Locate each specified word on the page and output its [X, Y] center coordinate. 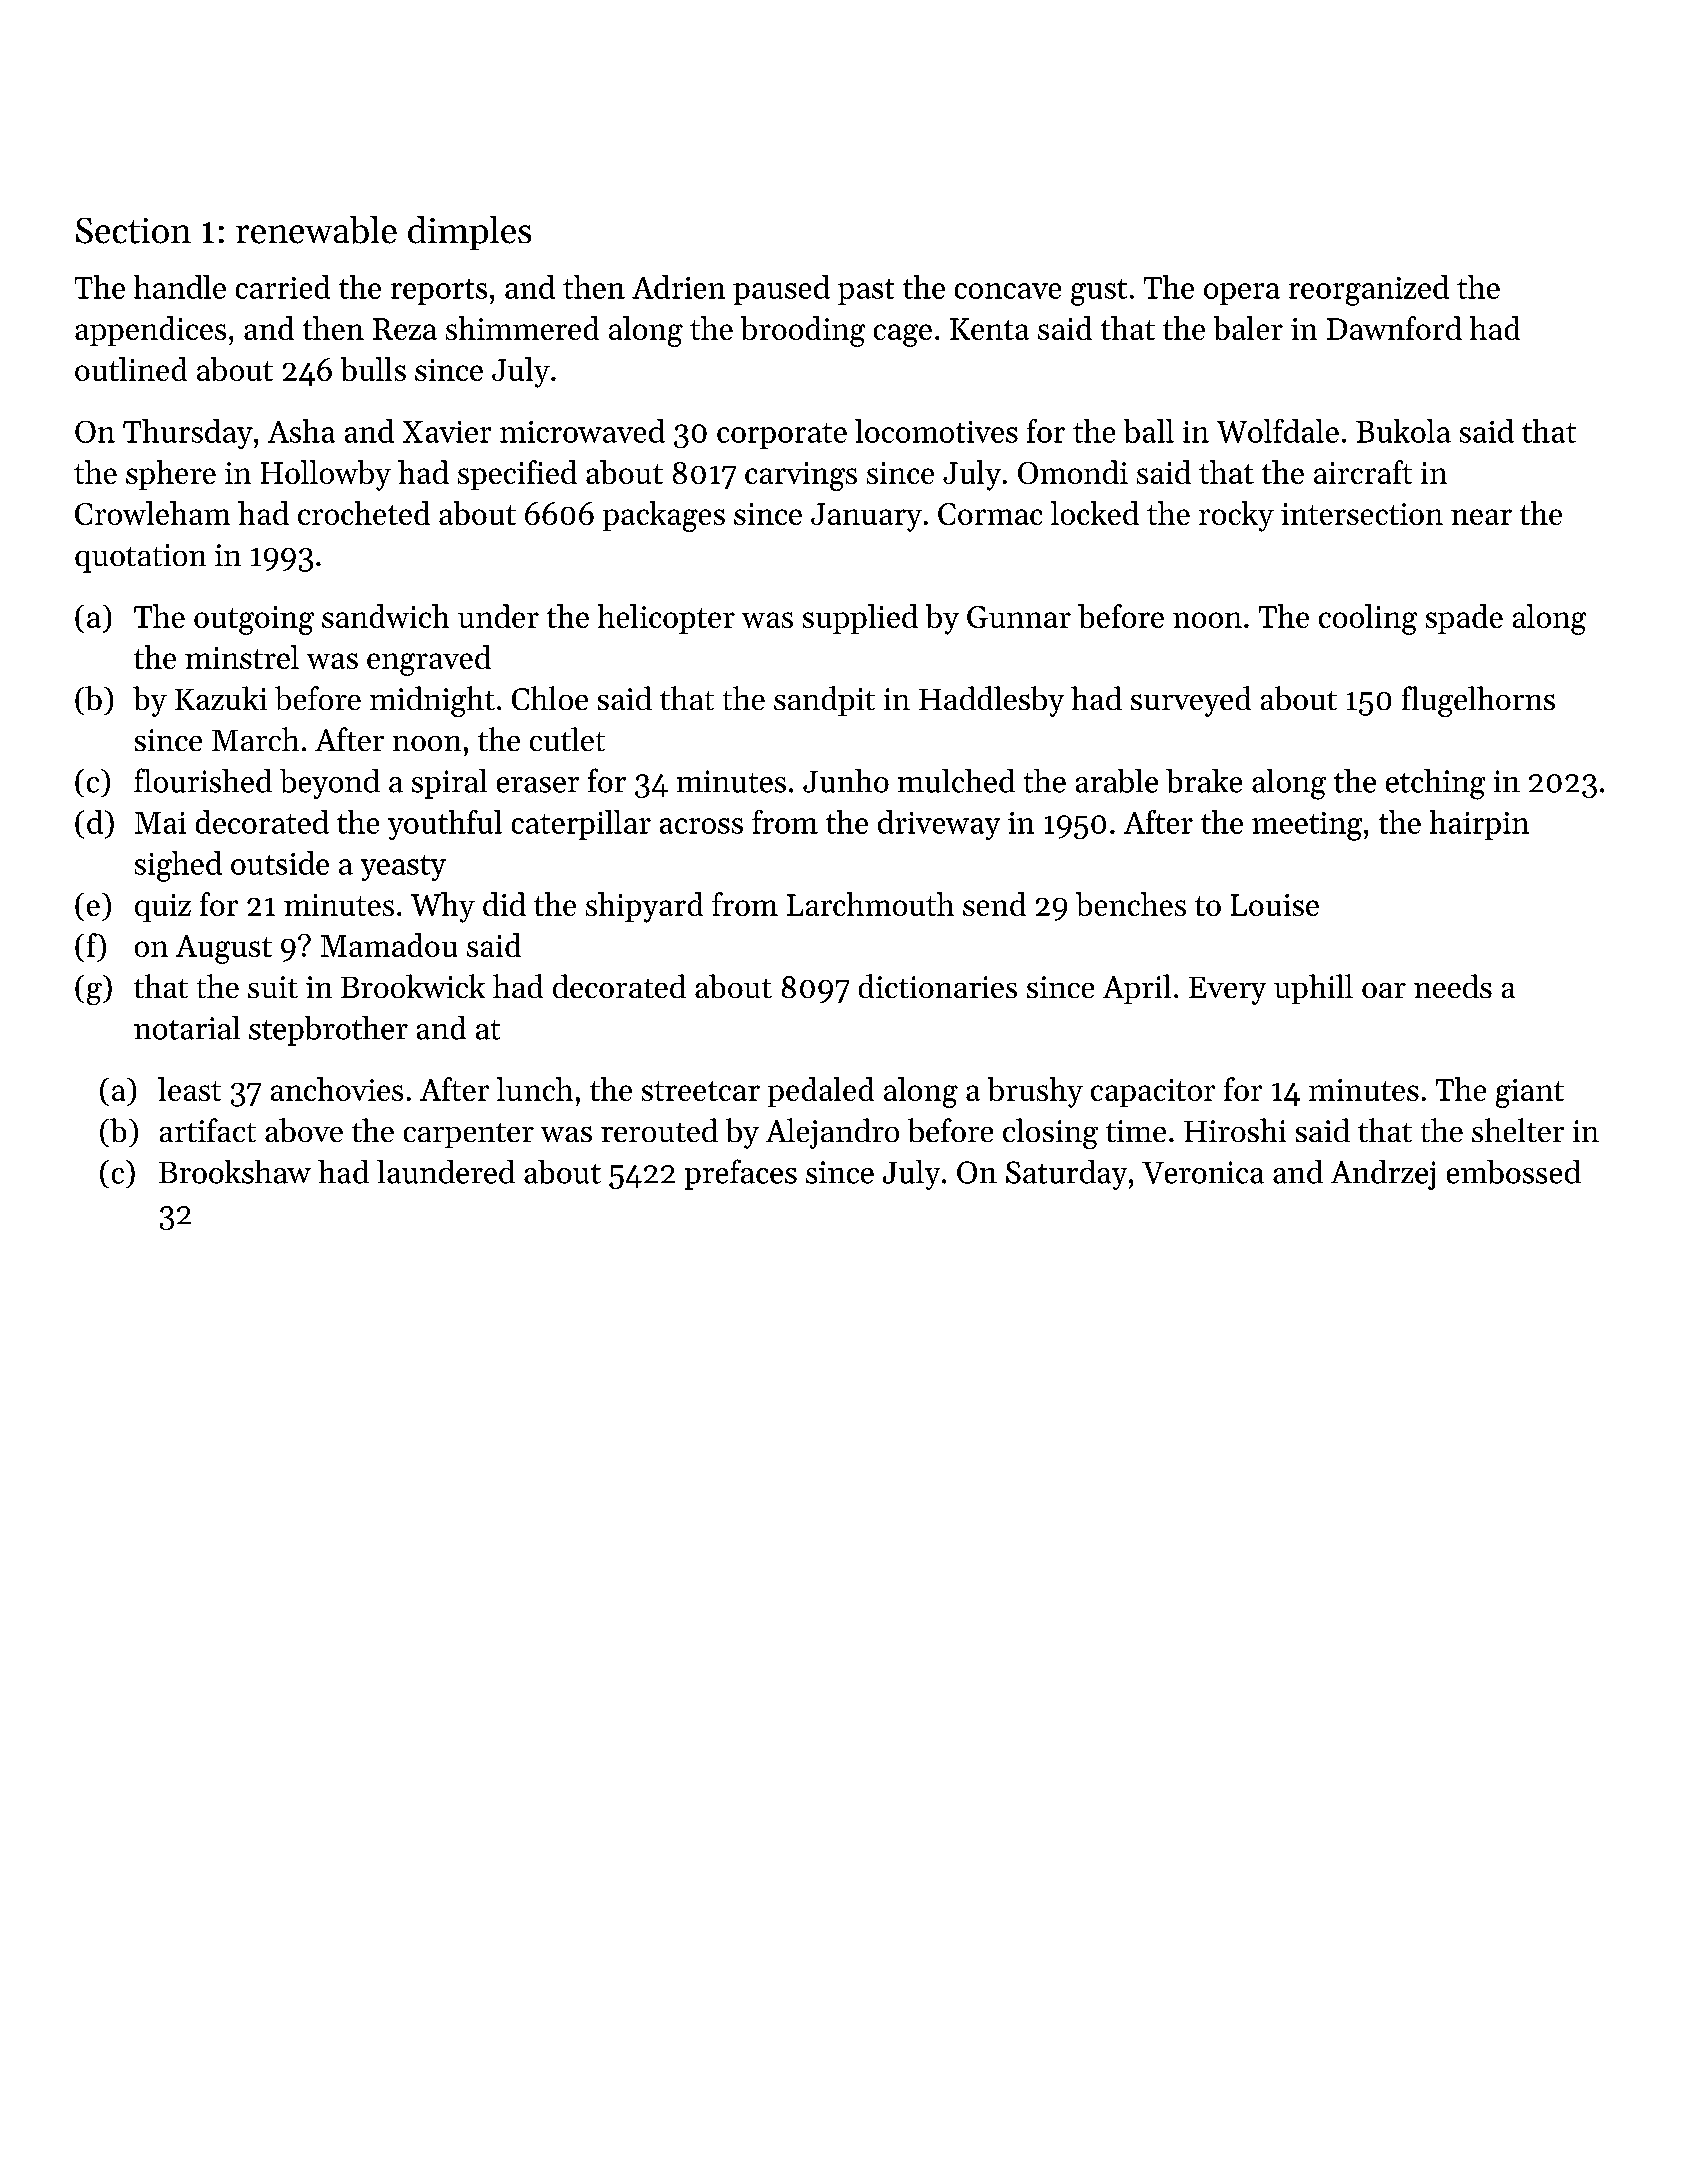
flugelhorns [1478, 701]
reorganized [1369, 290]
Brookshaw [235, 1172]
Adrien [678, 287]
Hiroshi [1235, 1130]
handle [180, 287]
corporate [782, 436]
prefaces [741, 1174]
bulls [373, 369]
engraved [429, 660]
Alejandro [832, 1133]
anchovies [337, 1089]
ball [1149, 431]
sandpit [824, 701]
